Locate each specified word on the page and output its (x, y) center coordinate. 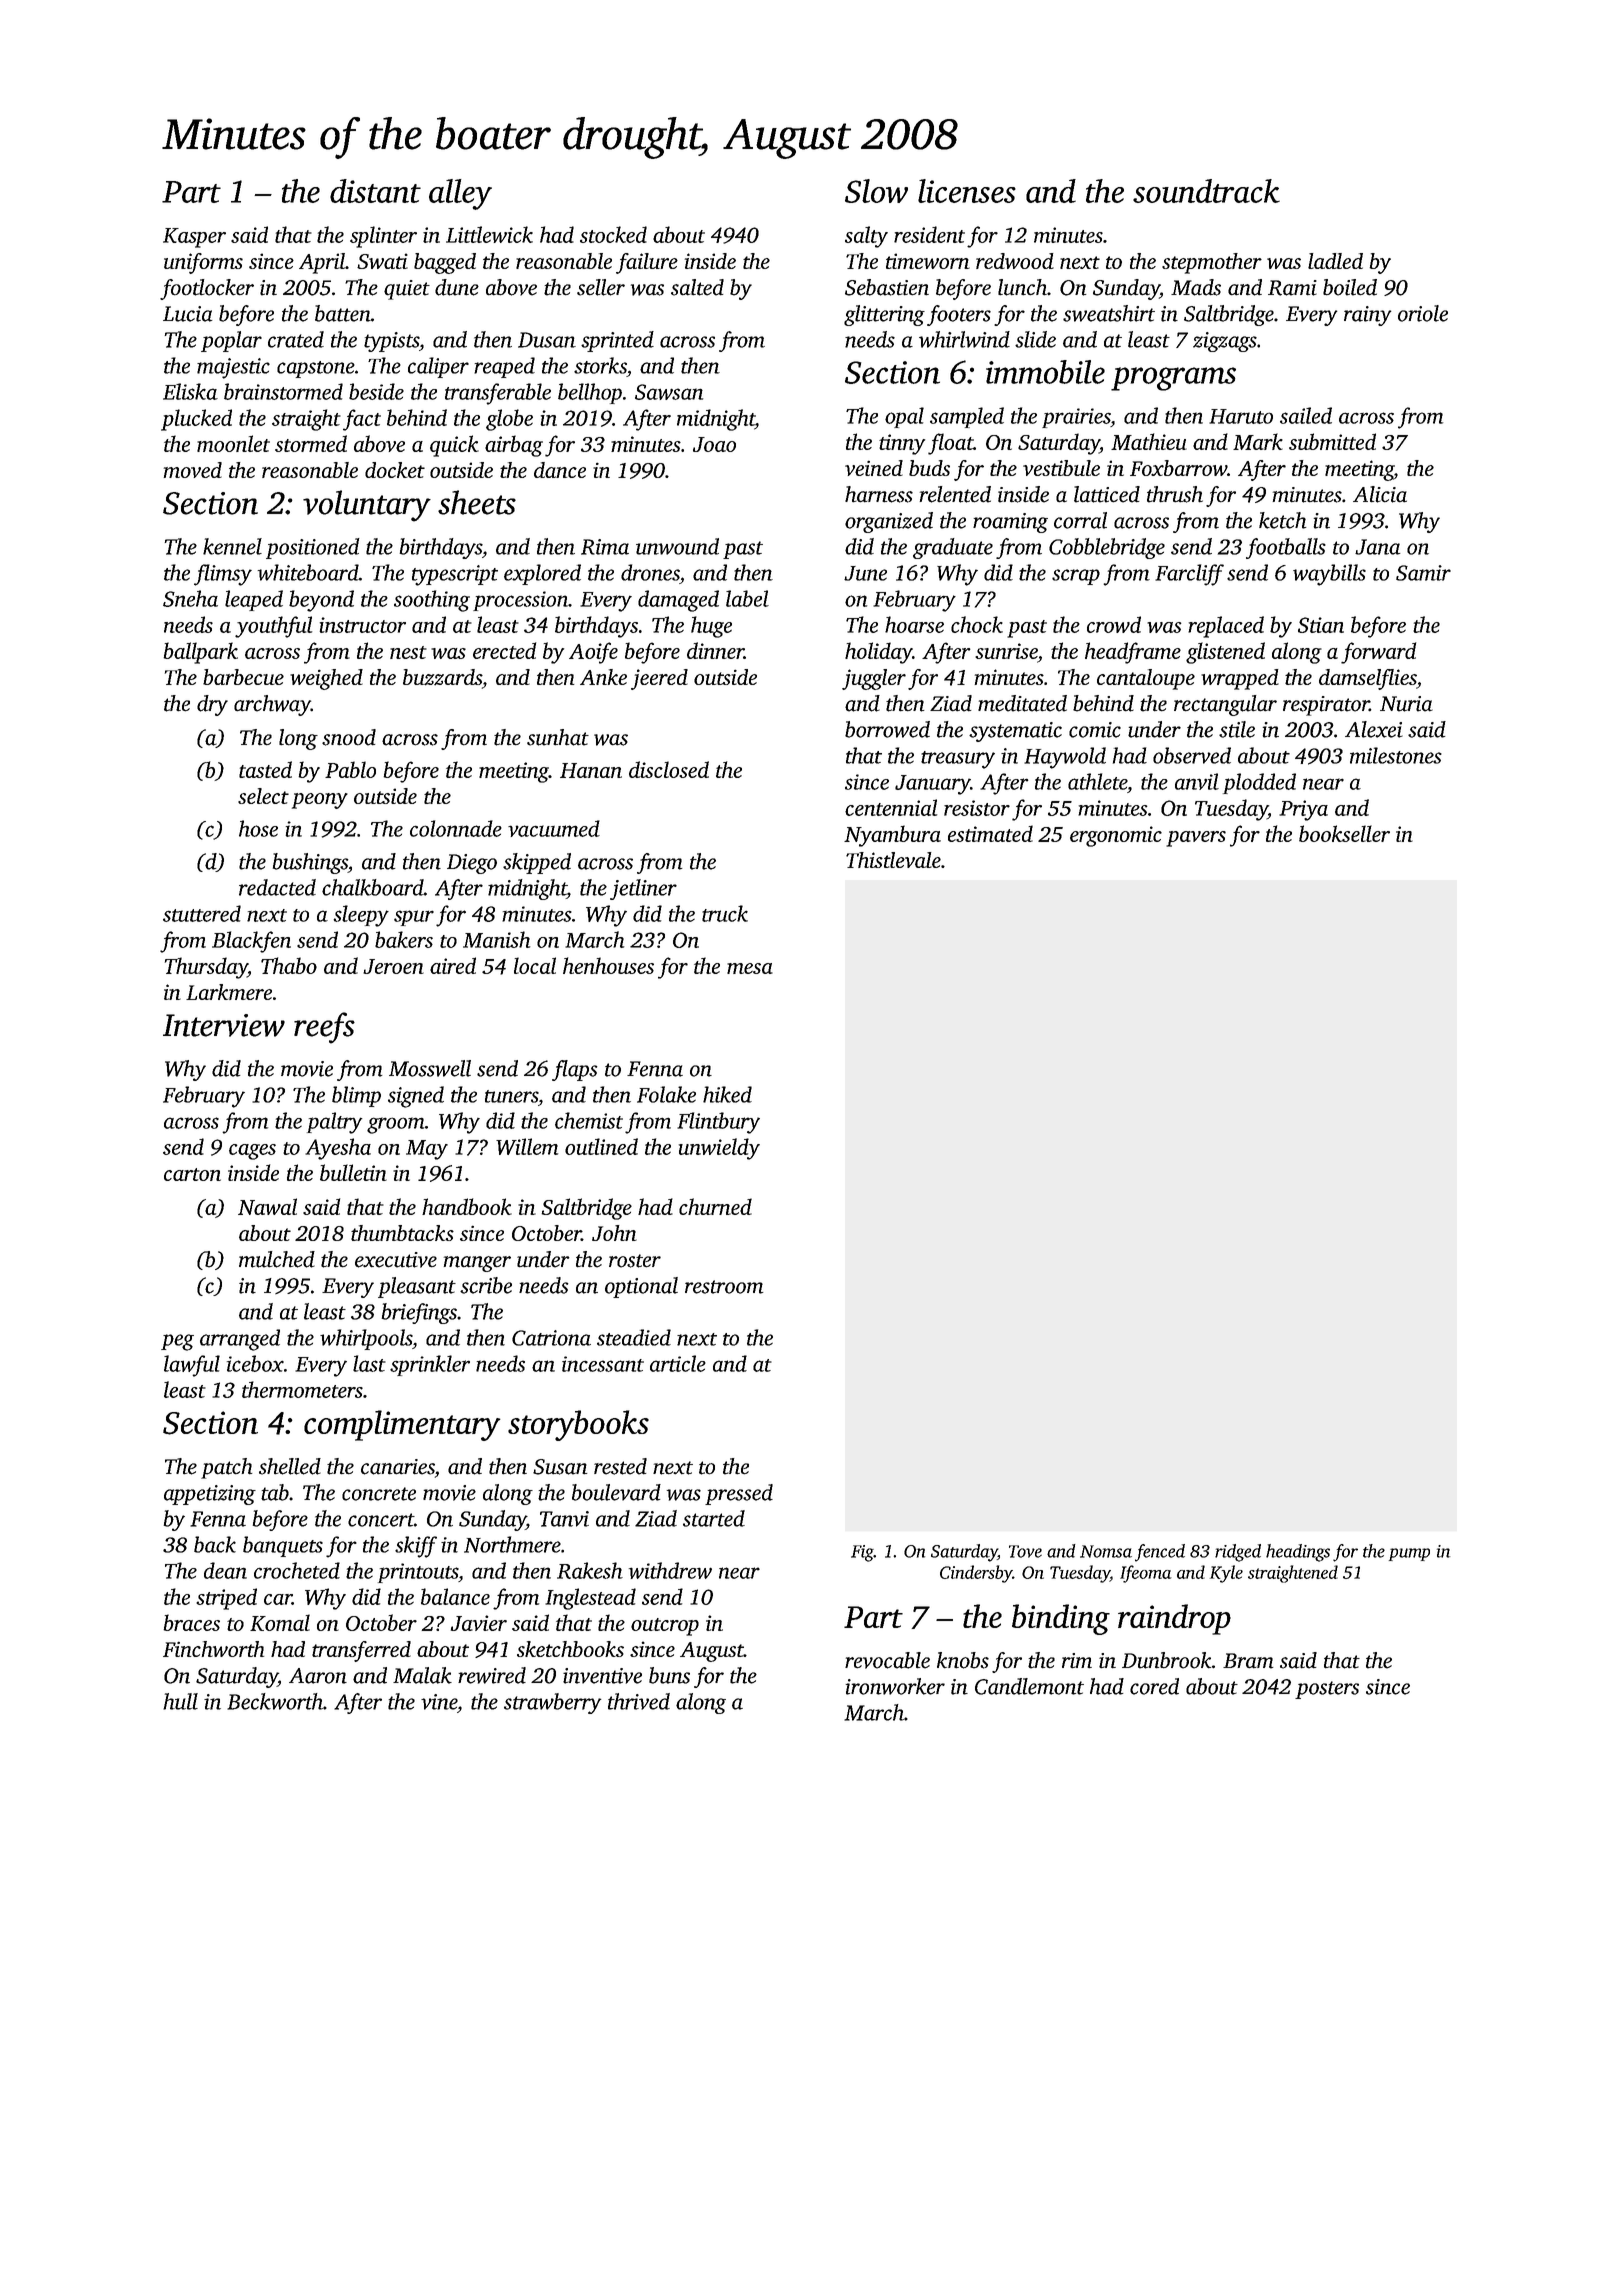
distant (375, 191)
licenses (967, 191)
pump (1409, 1554)
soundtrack (1206, 191)
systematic (1015, 732)
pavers (1196, 839)
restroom (724, 1287)
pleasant (417, 1287)
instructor (362, 625)
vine (439, 1702)
